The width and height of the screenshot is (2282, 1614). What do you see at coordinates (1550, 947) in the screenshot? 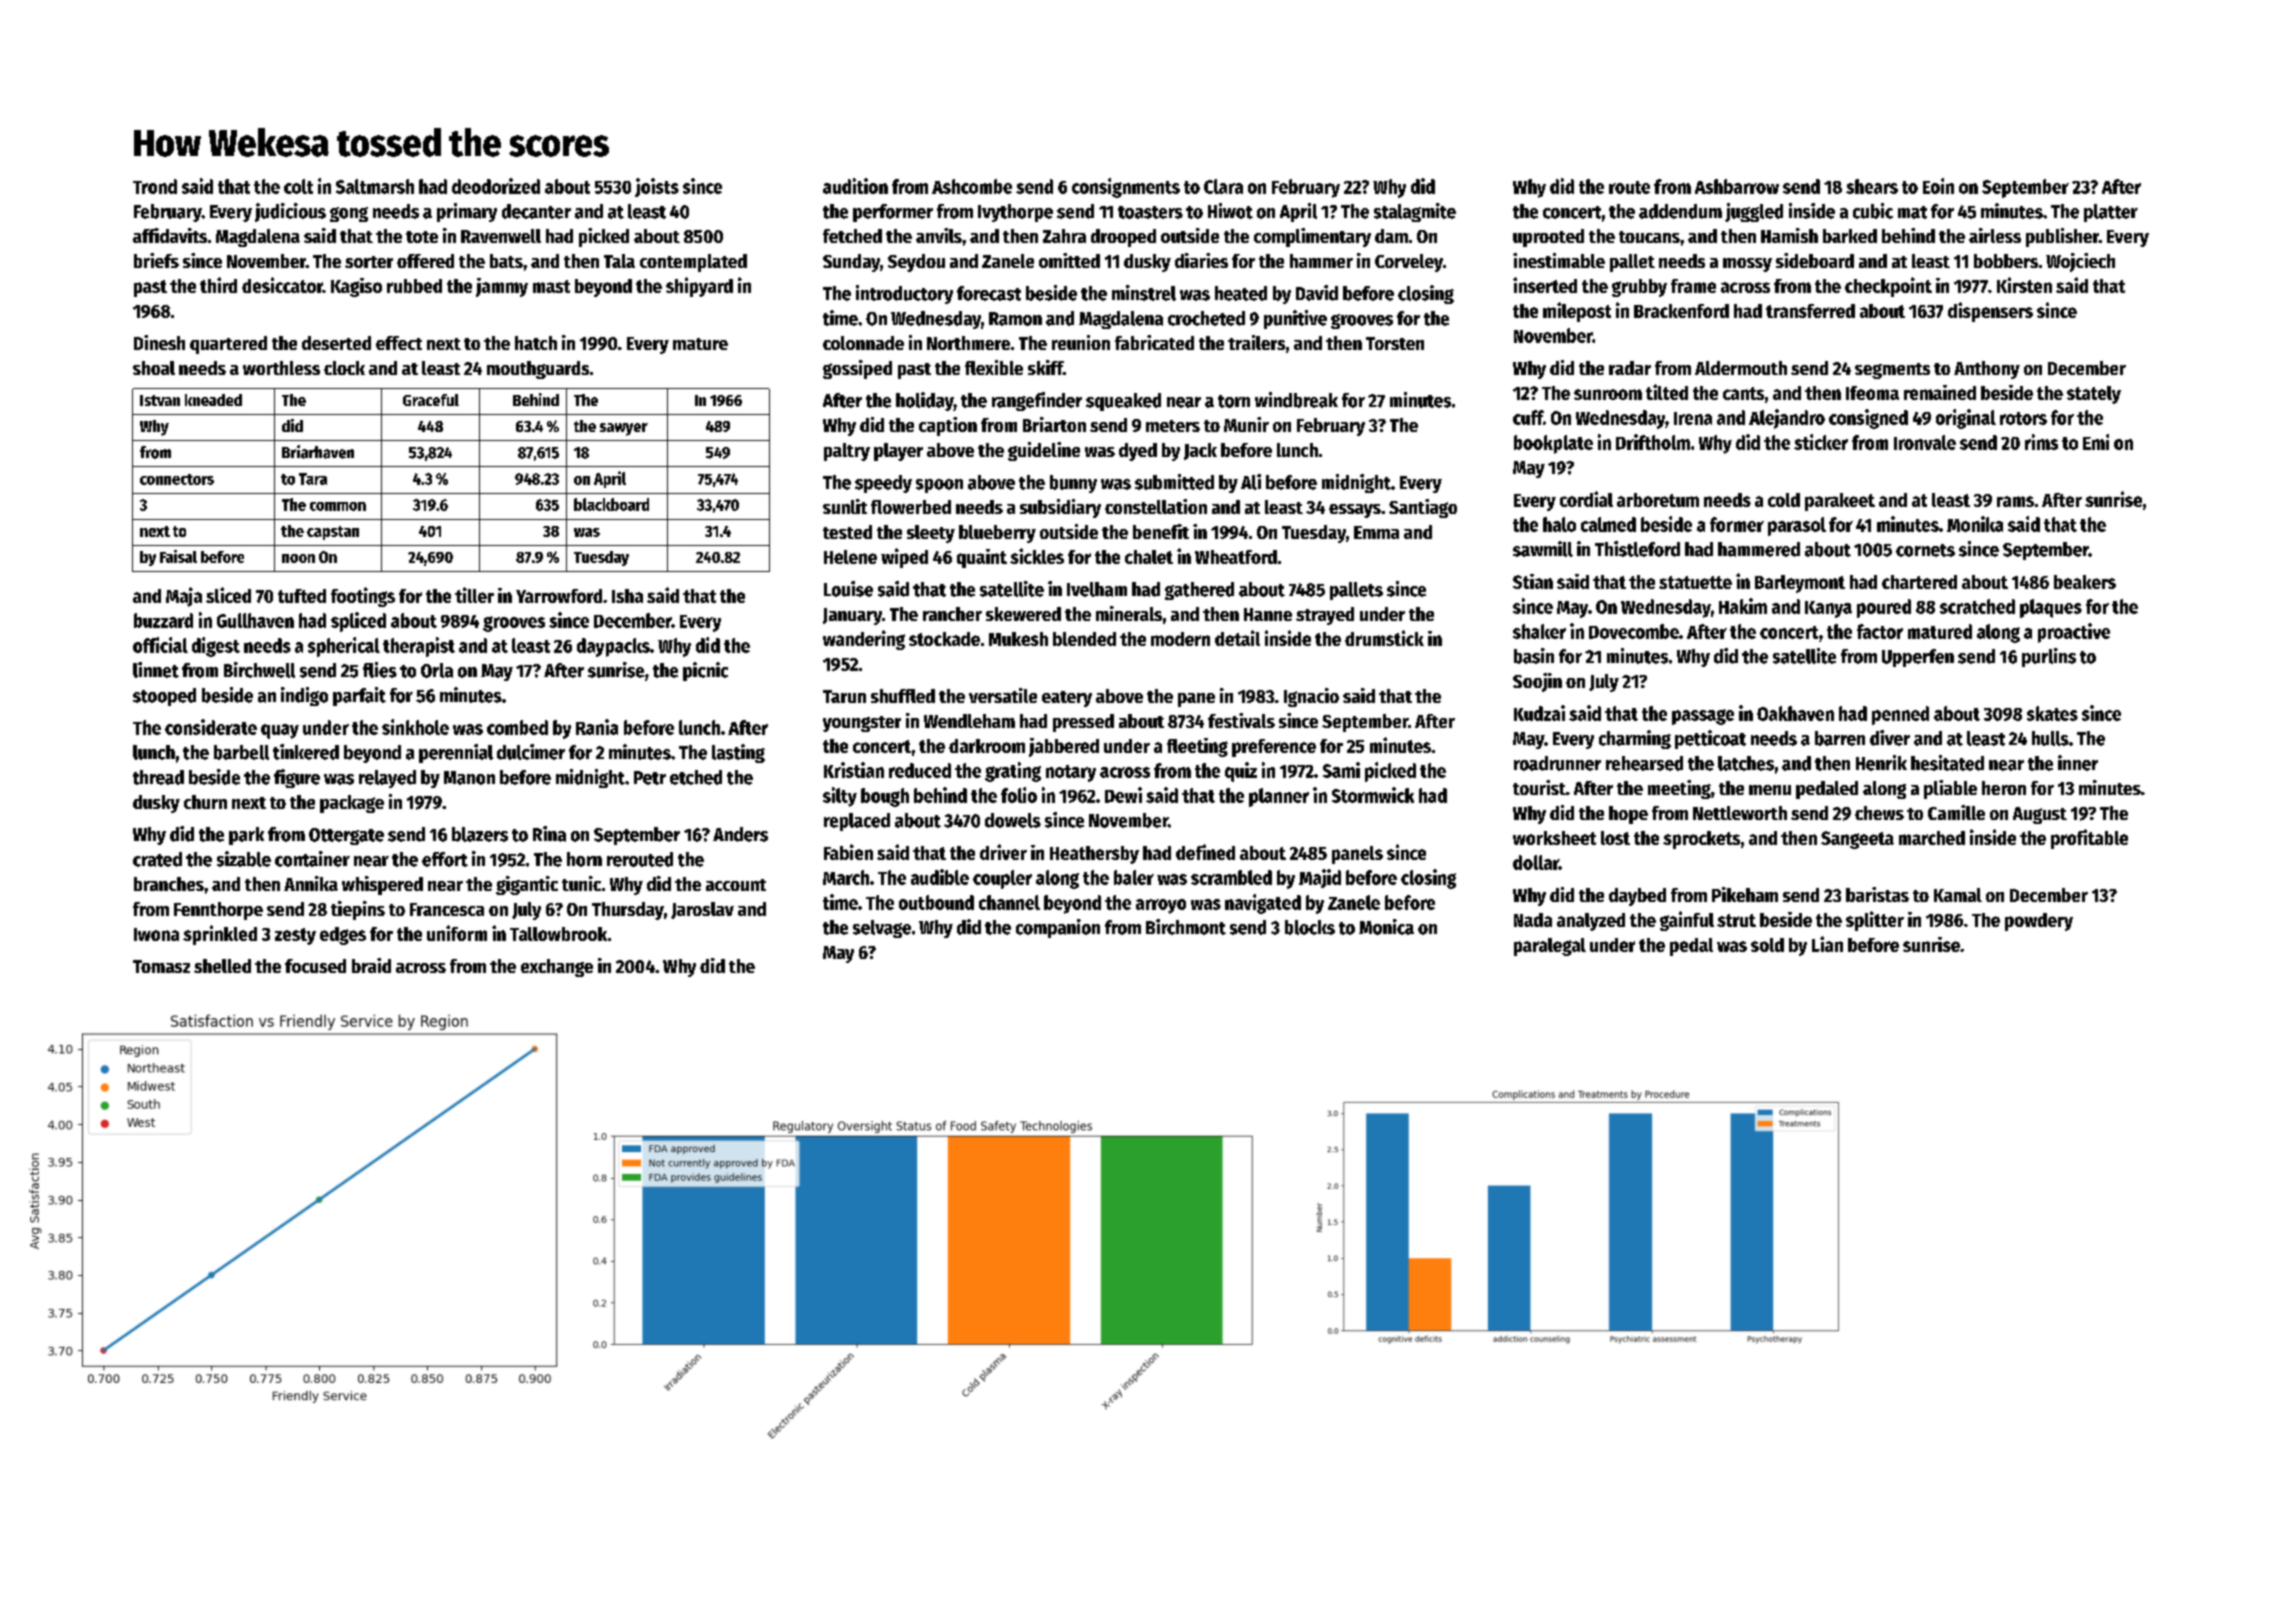
I see `paralegal` at bounding box center [1550, 947].
